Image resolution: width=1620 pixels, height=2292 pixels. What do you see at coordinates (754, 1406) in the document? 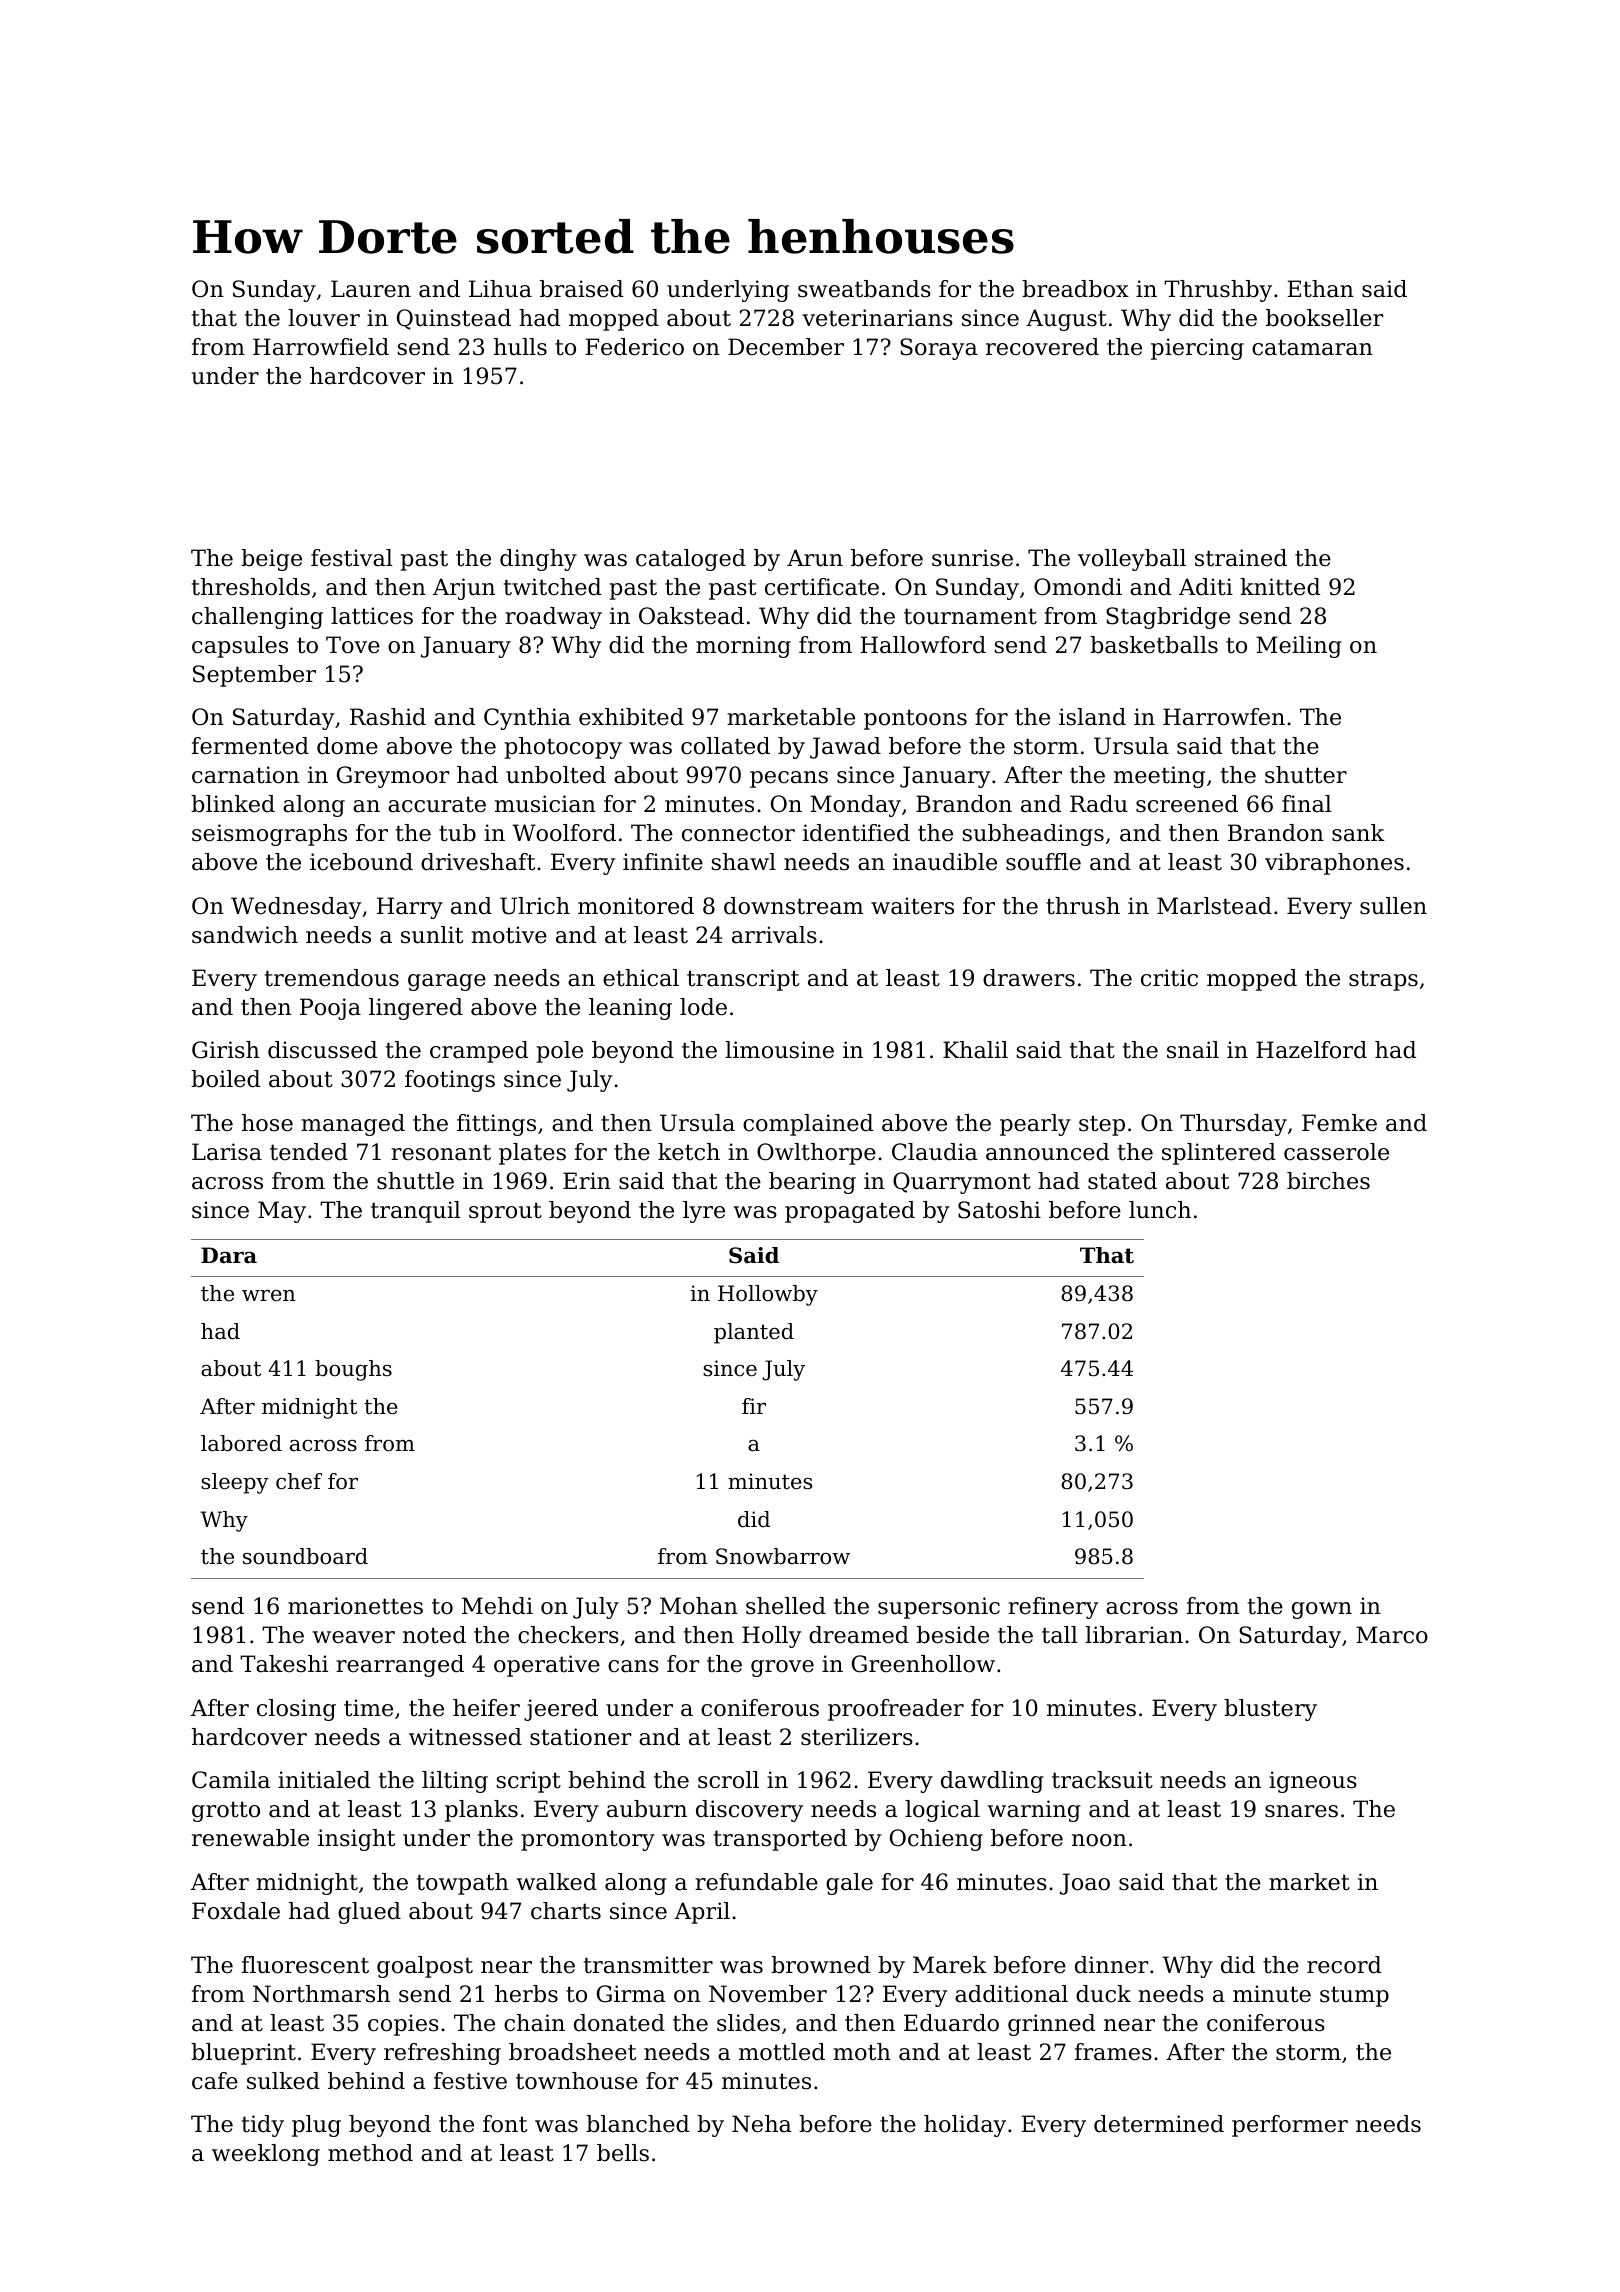
I see `fir` at bounding box center [754, 1406].
